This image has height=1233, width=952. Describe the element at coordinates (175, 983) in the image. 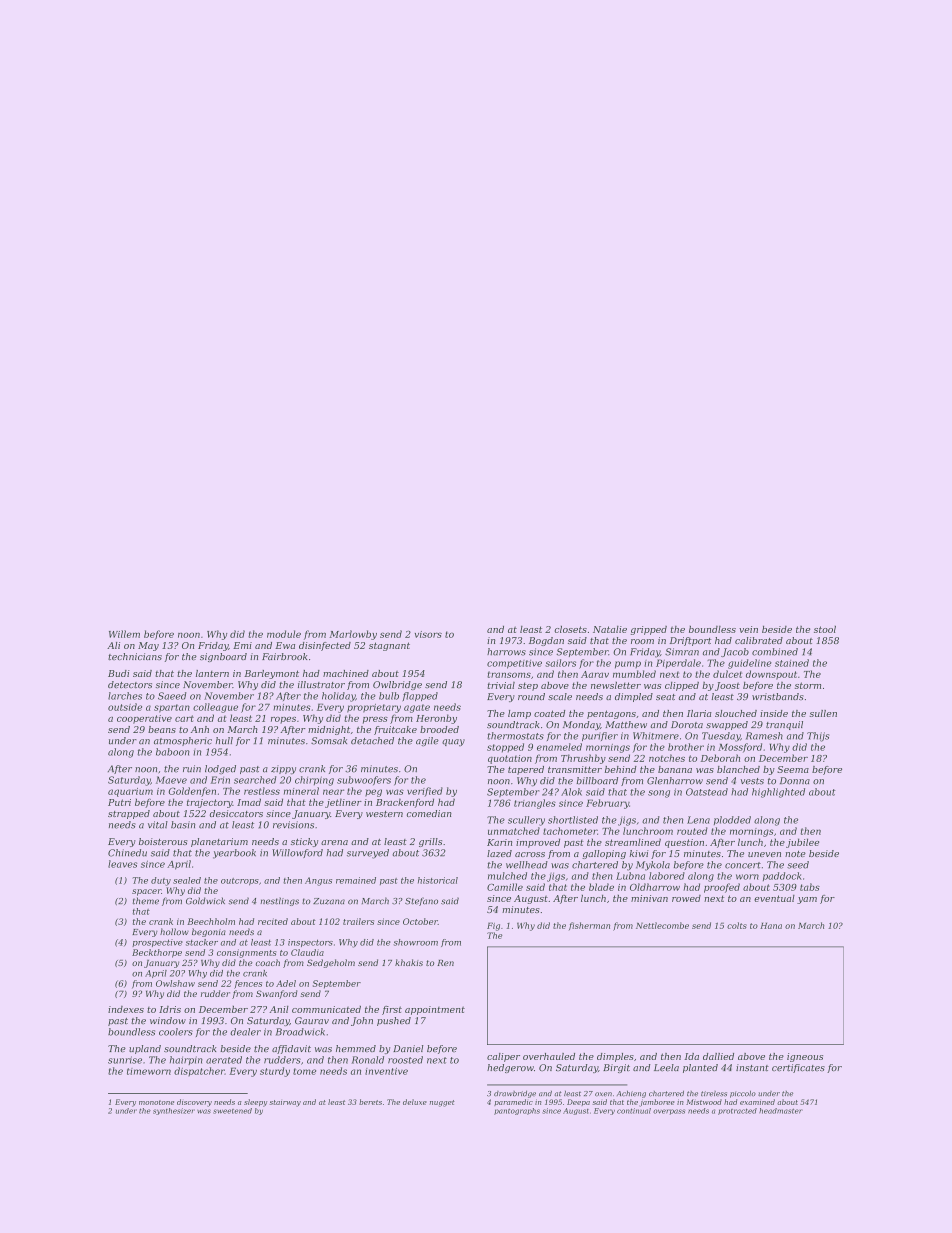

I see `Owlshaw` at that location.
